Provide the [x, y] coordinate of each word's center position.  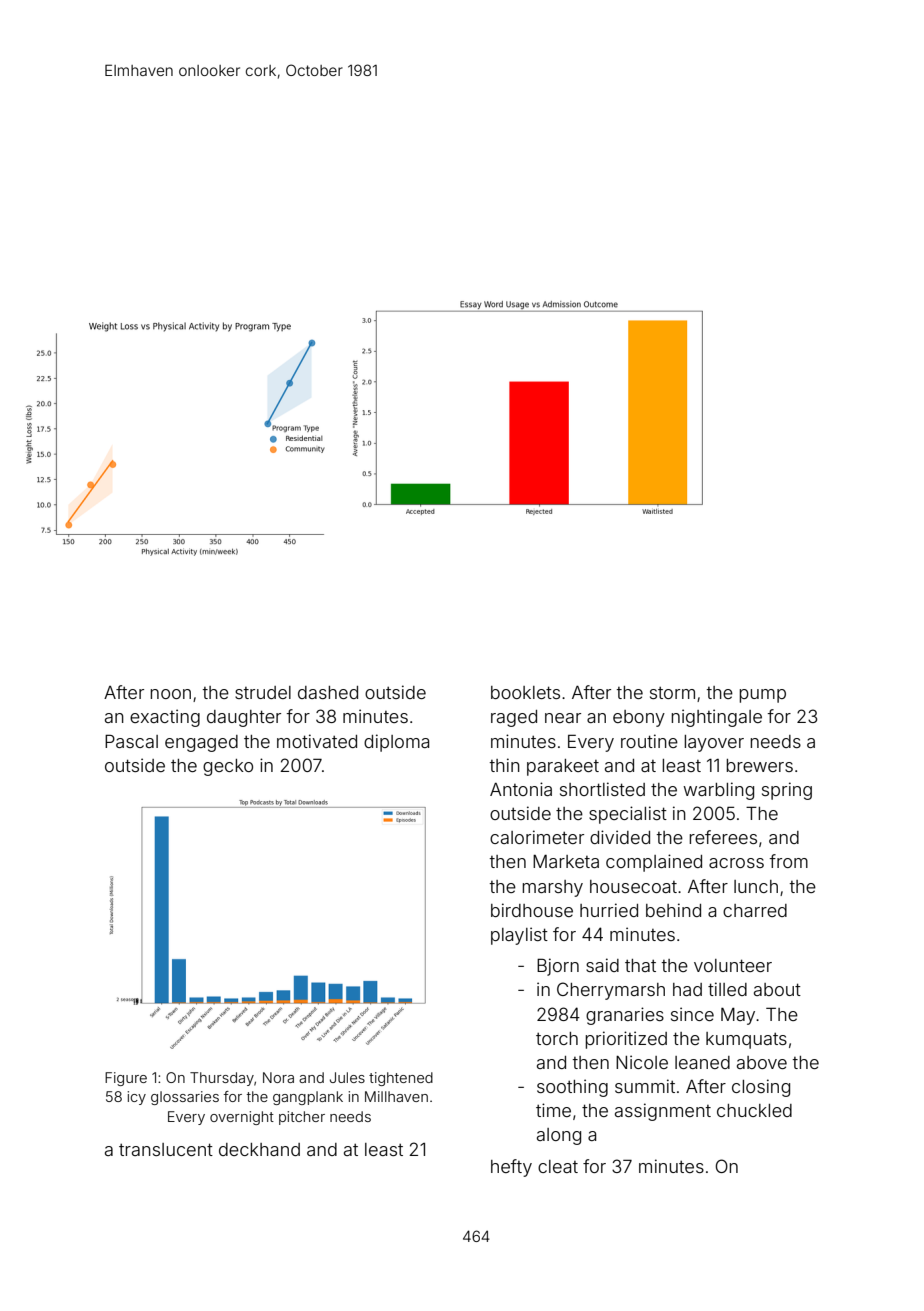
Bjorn [558, 967]
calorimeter [537, 837]
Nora [278, 1077]
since [692, 1014]
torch [557, 1038]
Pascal [131, 741]
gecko [228, 767]
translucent [166, 1149]
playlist [519, 936]
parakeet [563, 767]
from [789, 861]
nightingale [716, 718]
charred [755, 910]
